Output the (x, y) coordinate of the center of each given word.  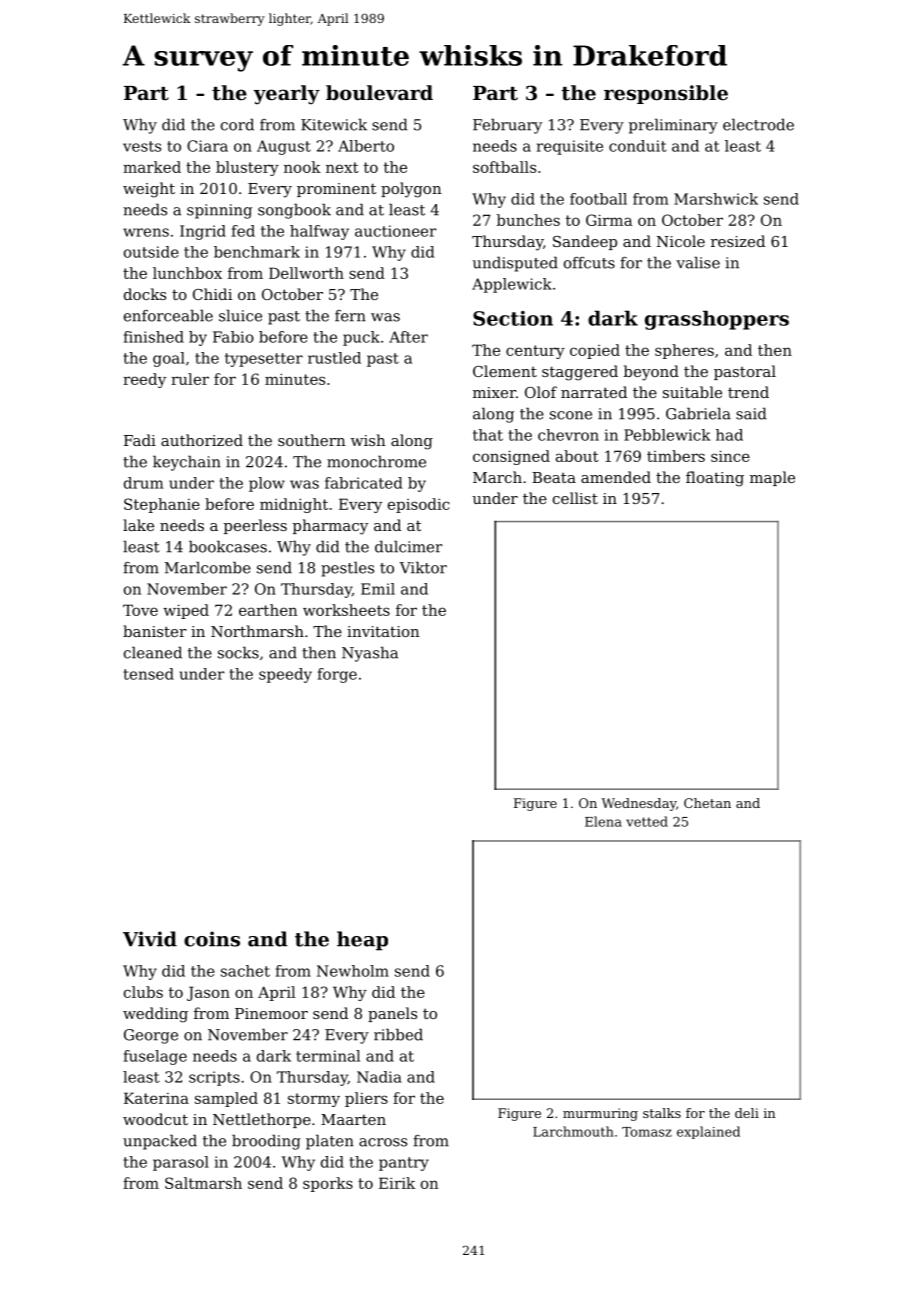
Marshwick (716, 199)
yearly (286, 95)
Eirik (397, 1183)
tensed (149, 674)
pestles (347, 569)
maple (772, 478)
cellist (575, 498)
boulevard (379, 93)
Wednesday (638, 804)
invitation (383, 631)
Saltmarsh (203, 1183)
